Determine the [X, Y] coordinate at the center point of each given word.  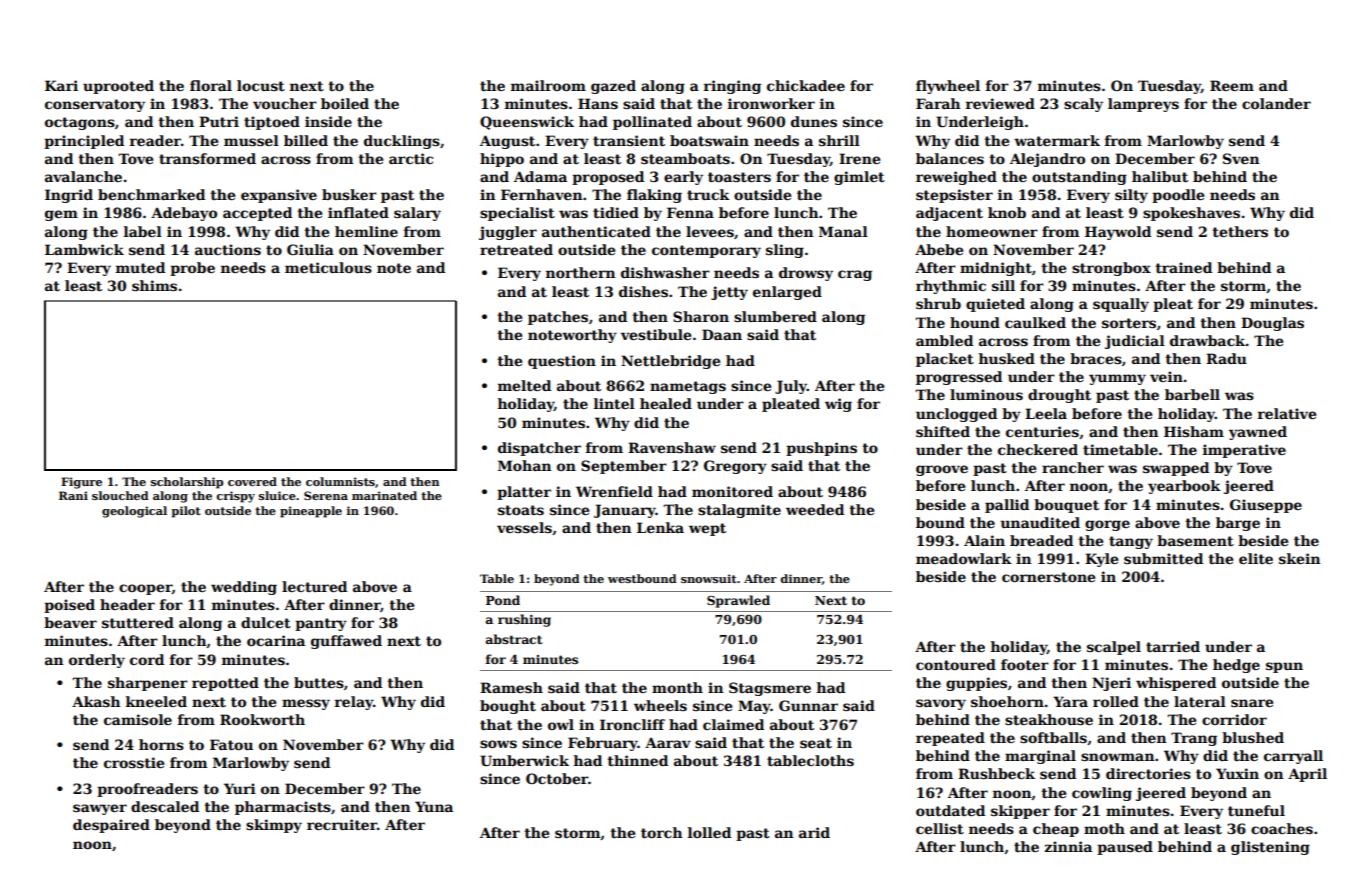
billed [306, 140]
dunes [814, 121]
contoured [956, 664]
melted [524, 385]
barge [1238, 524]
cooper [145, 589]
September [624, 467]
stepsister [954, 196]
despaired [111, 826]
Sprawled [738, 601]
